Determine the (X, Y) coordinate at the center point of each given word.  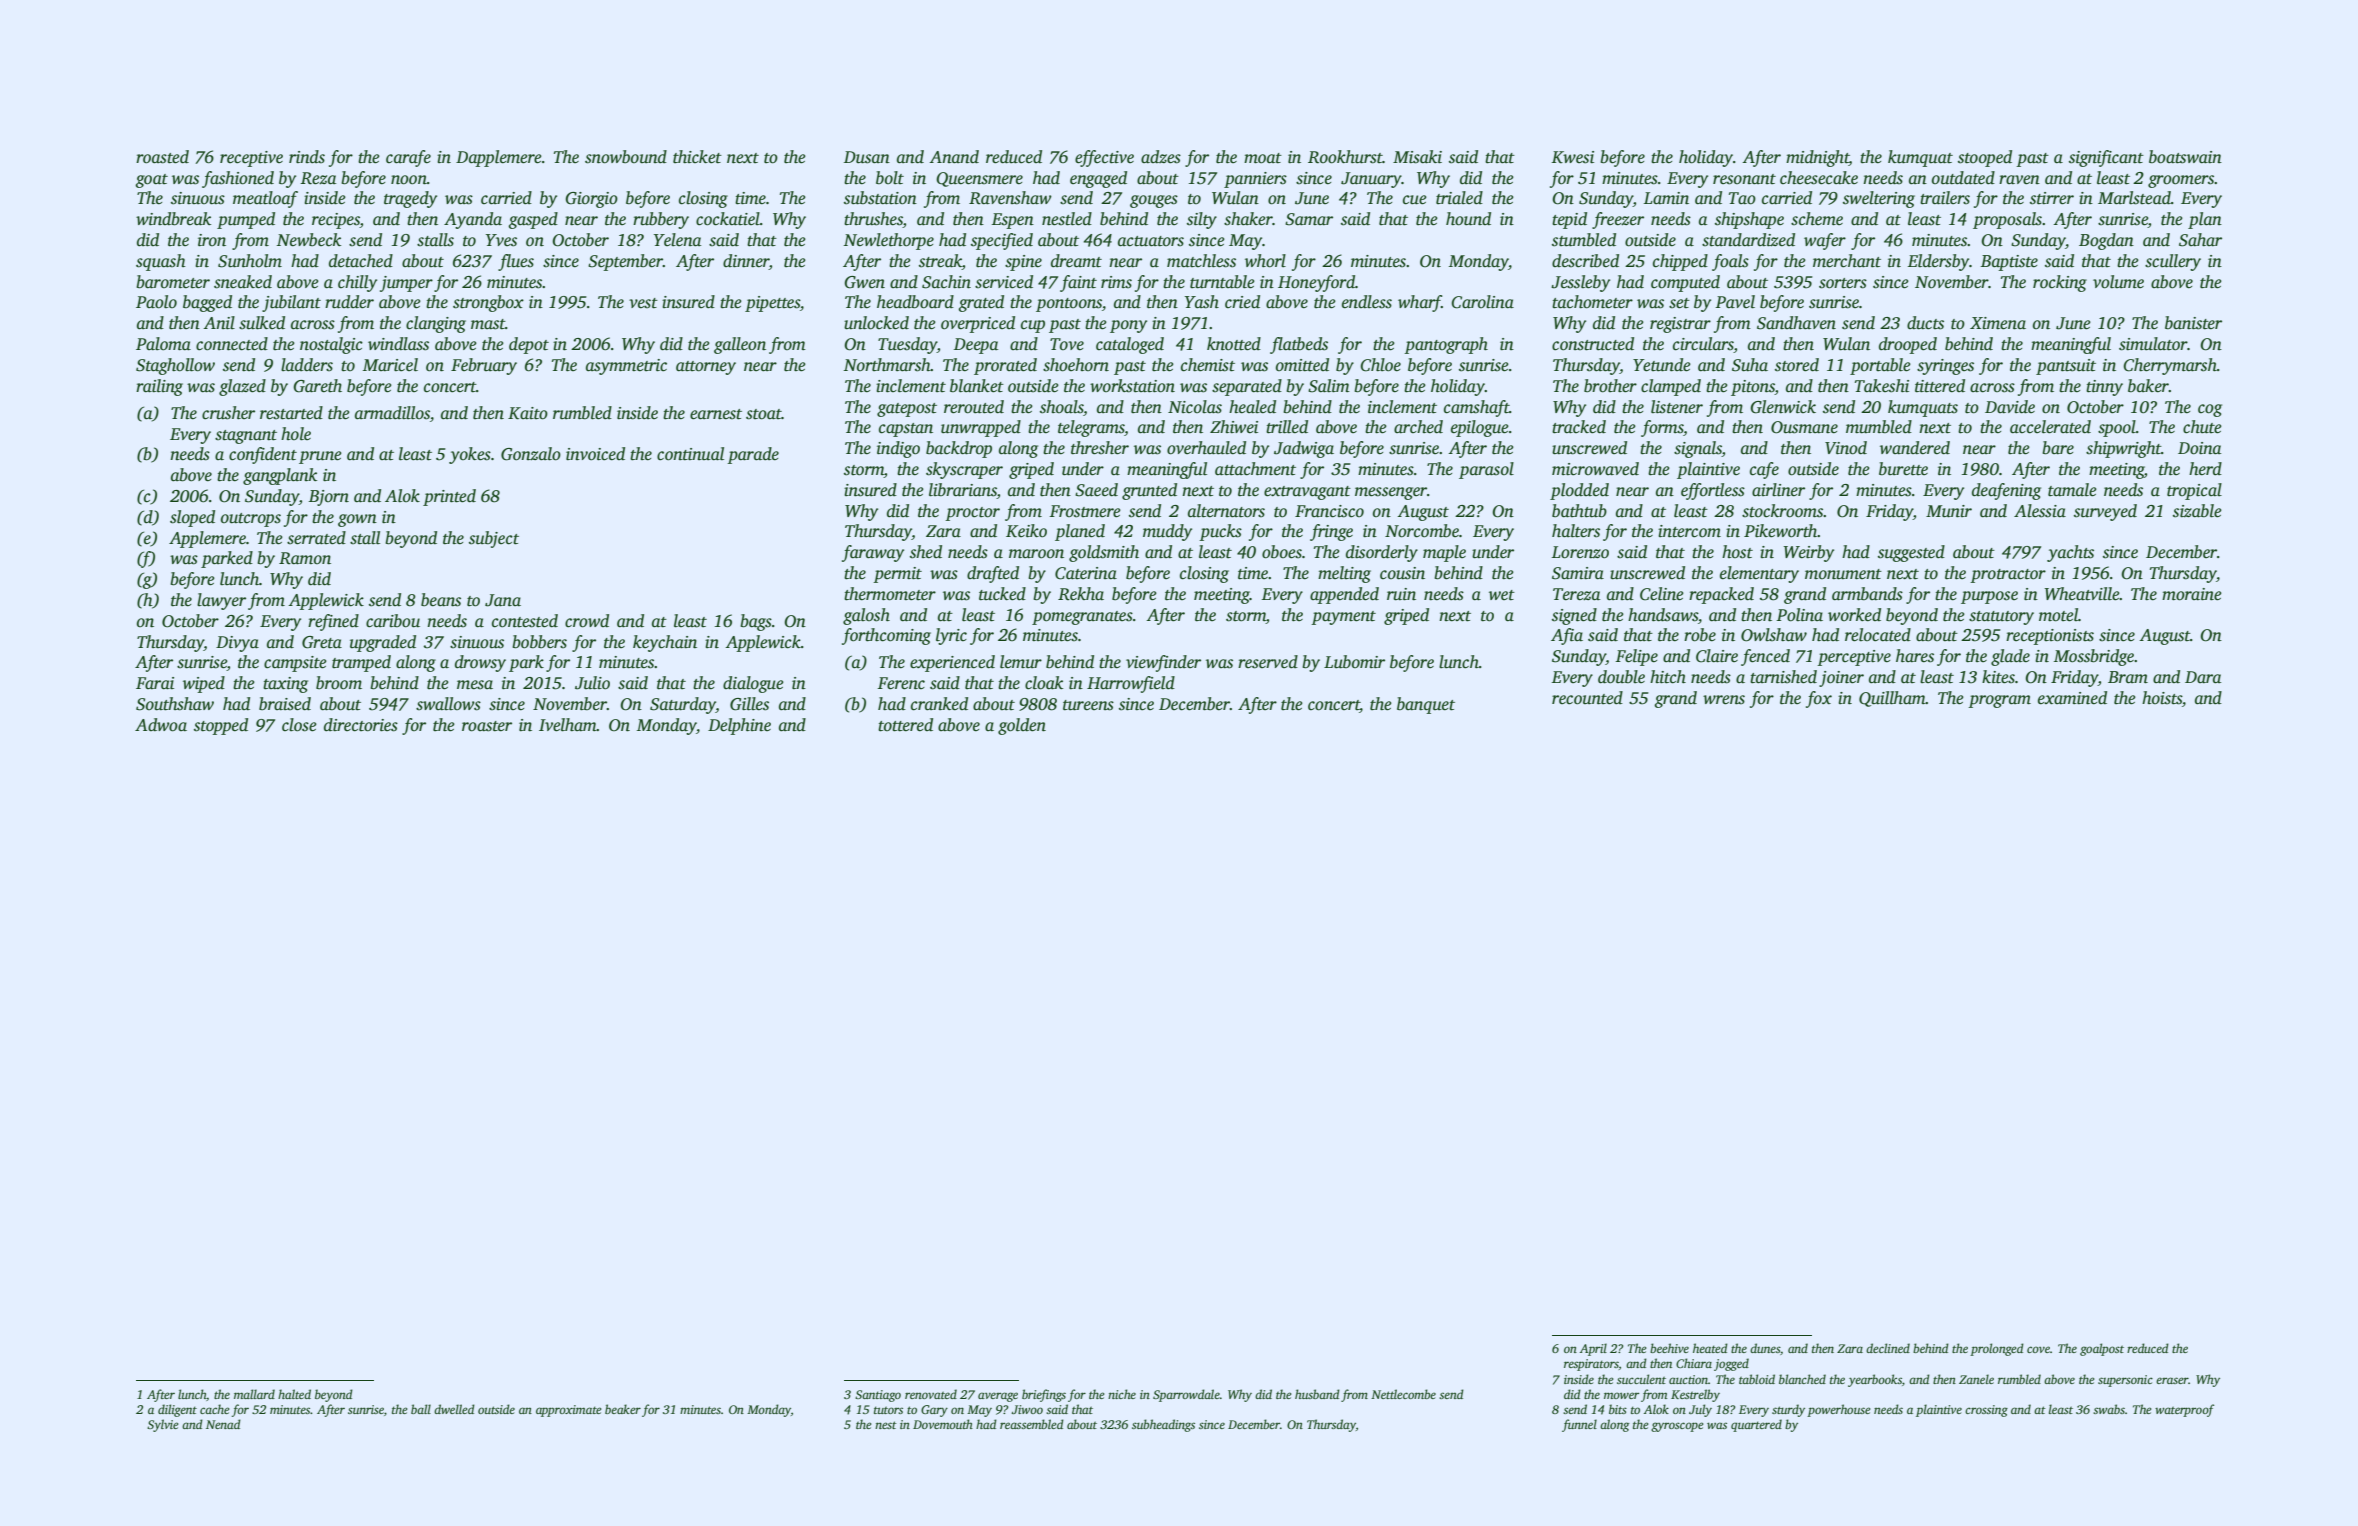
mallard (254, 1394)
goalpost (2102, 1349)
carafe (408, 158)
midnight (1817, 158)
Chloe (1380, 365)
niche (1122, 1394)
